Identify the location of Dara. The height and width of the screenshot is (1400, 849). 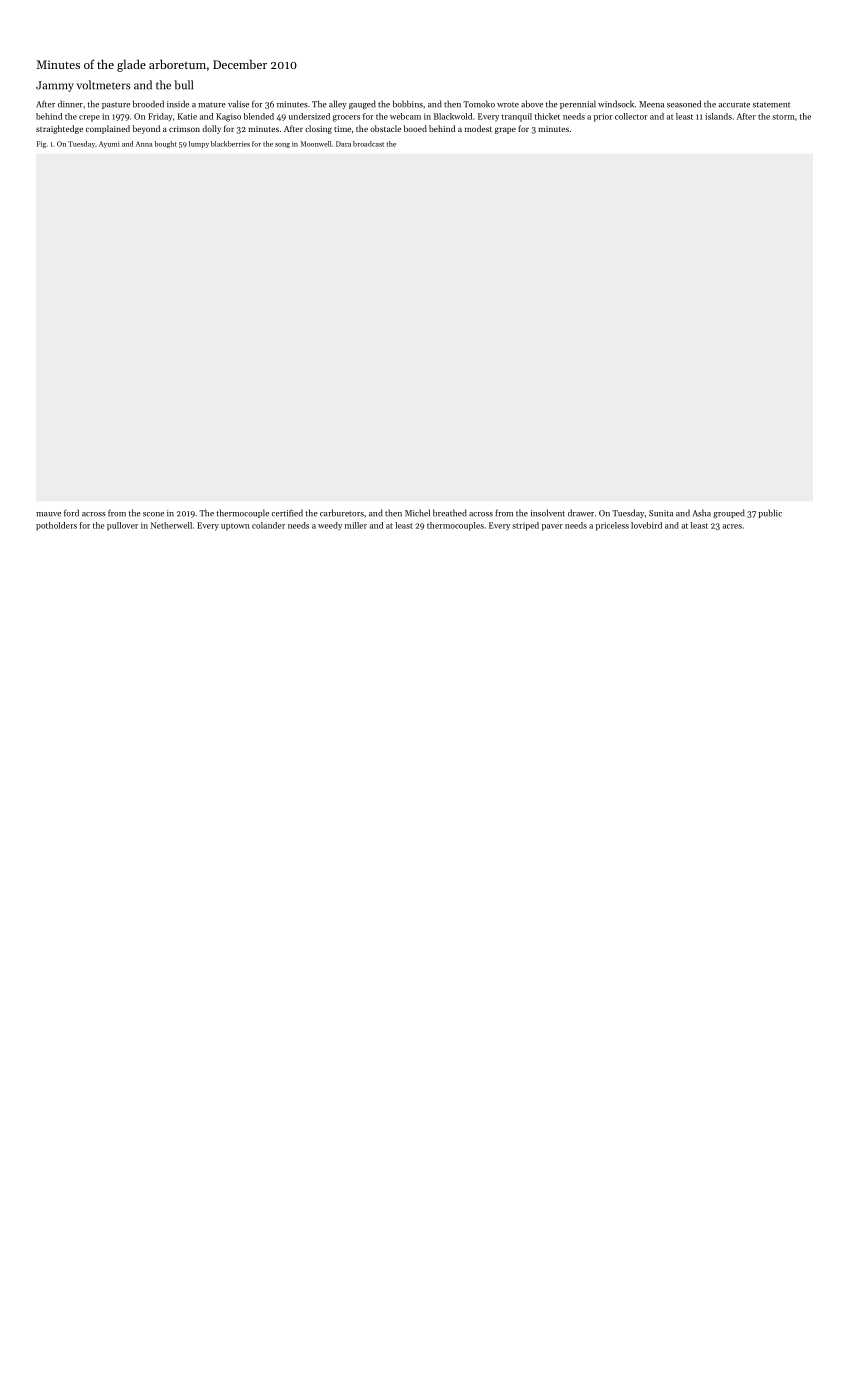
(343, 144).
